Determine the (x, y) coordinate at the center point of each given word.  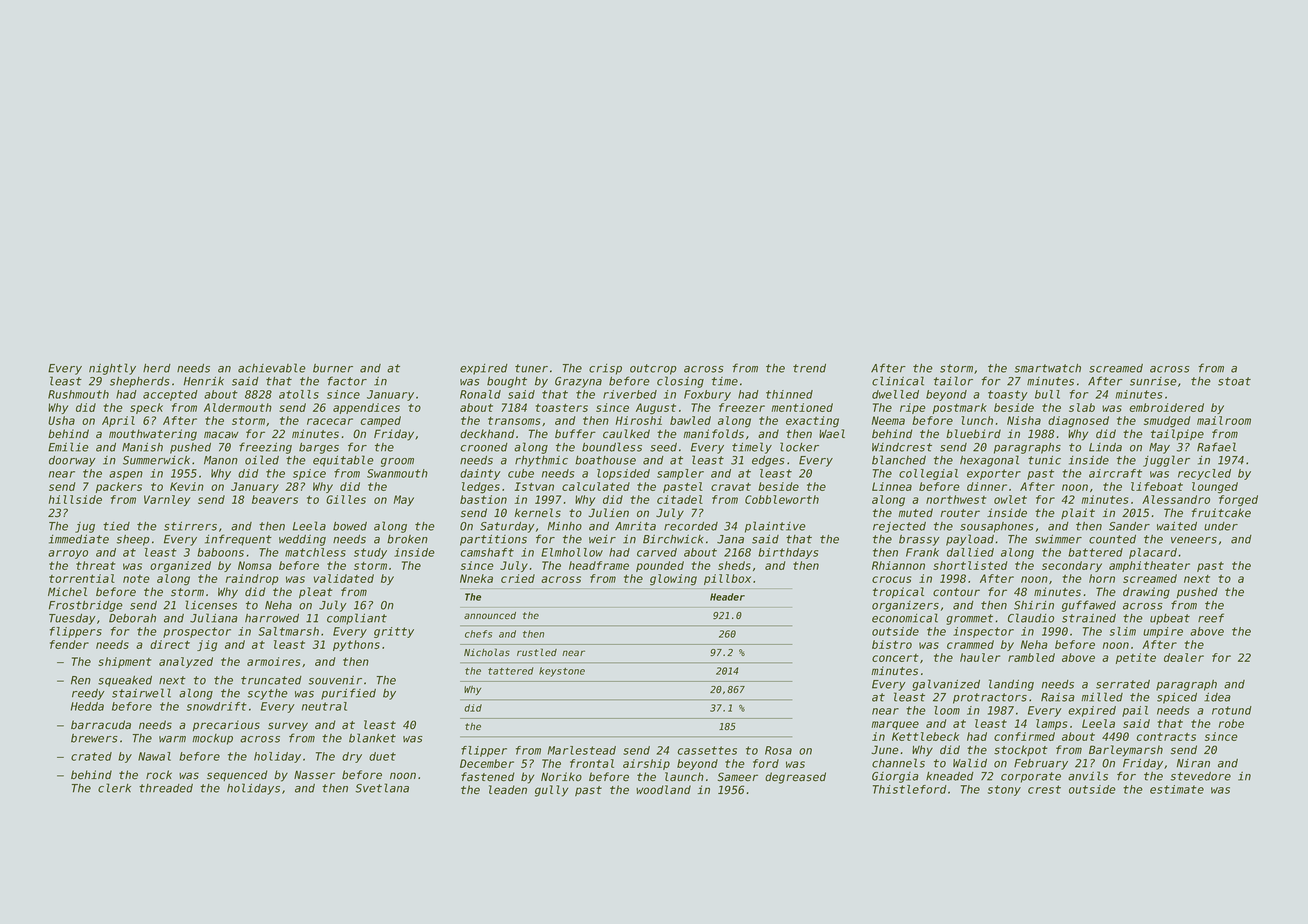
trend (809, 368)
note (136, 579)
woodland (663, 790)
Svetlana (382, 788)
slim (1123, 631)
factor (347, 381)
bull (1047, 394)
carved (657, 552)
